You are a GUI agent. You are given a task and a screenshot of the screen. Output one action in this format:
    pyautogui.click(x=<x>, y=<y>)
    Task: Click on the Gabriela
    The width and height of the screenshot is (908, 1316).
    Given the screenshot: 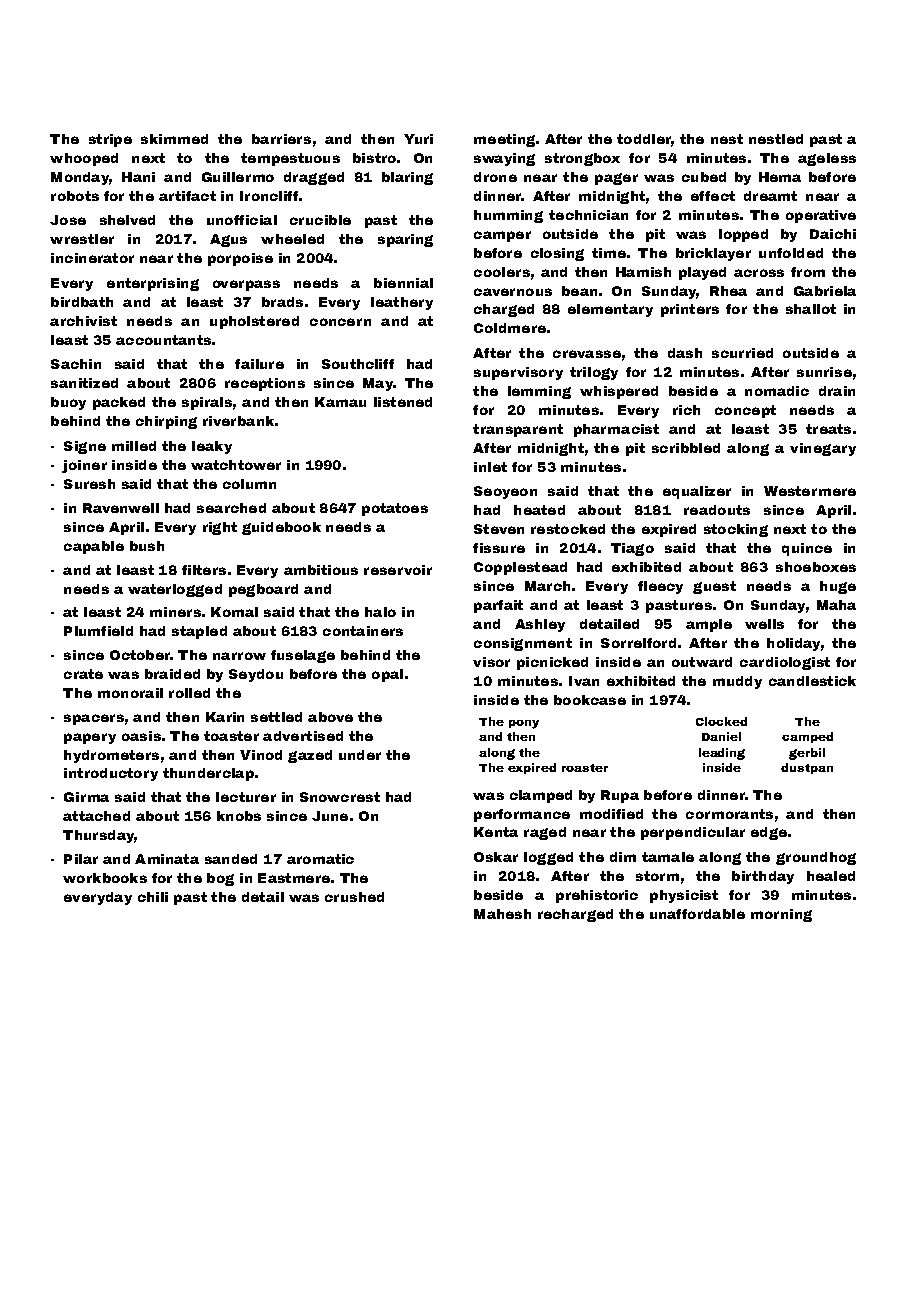 What is the action you would take?
    pyautogui.click(x=825, y=291)
